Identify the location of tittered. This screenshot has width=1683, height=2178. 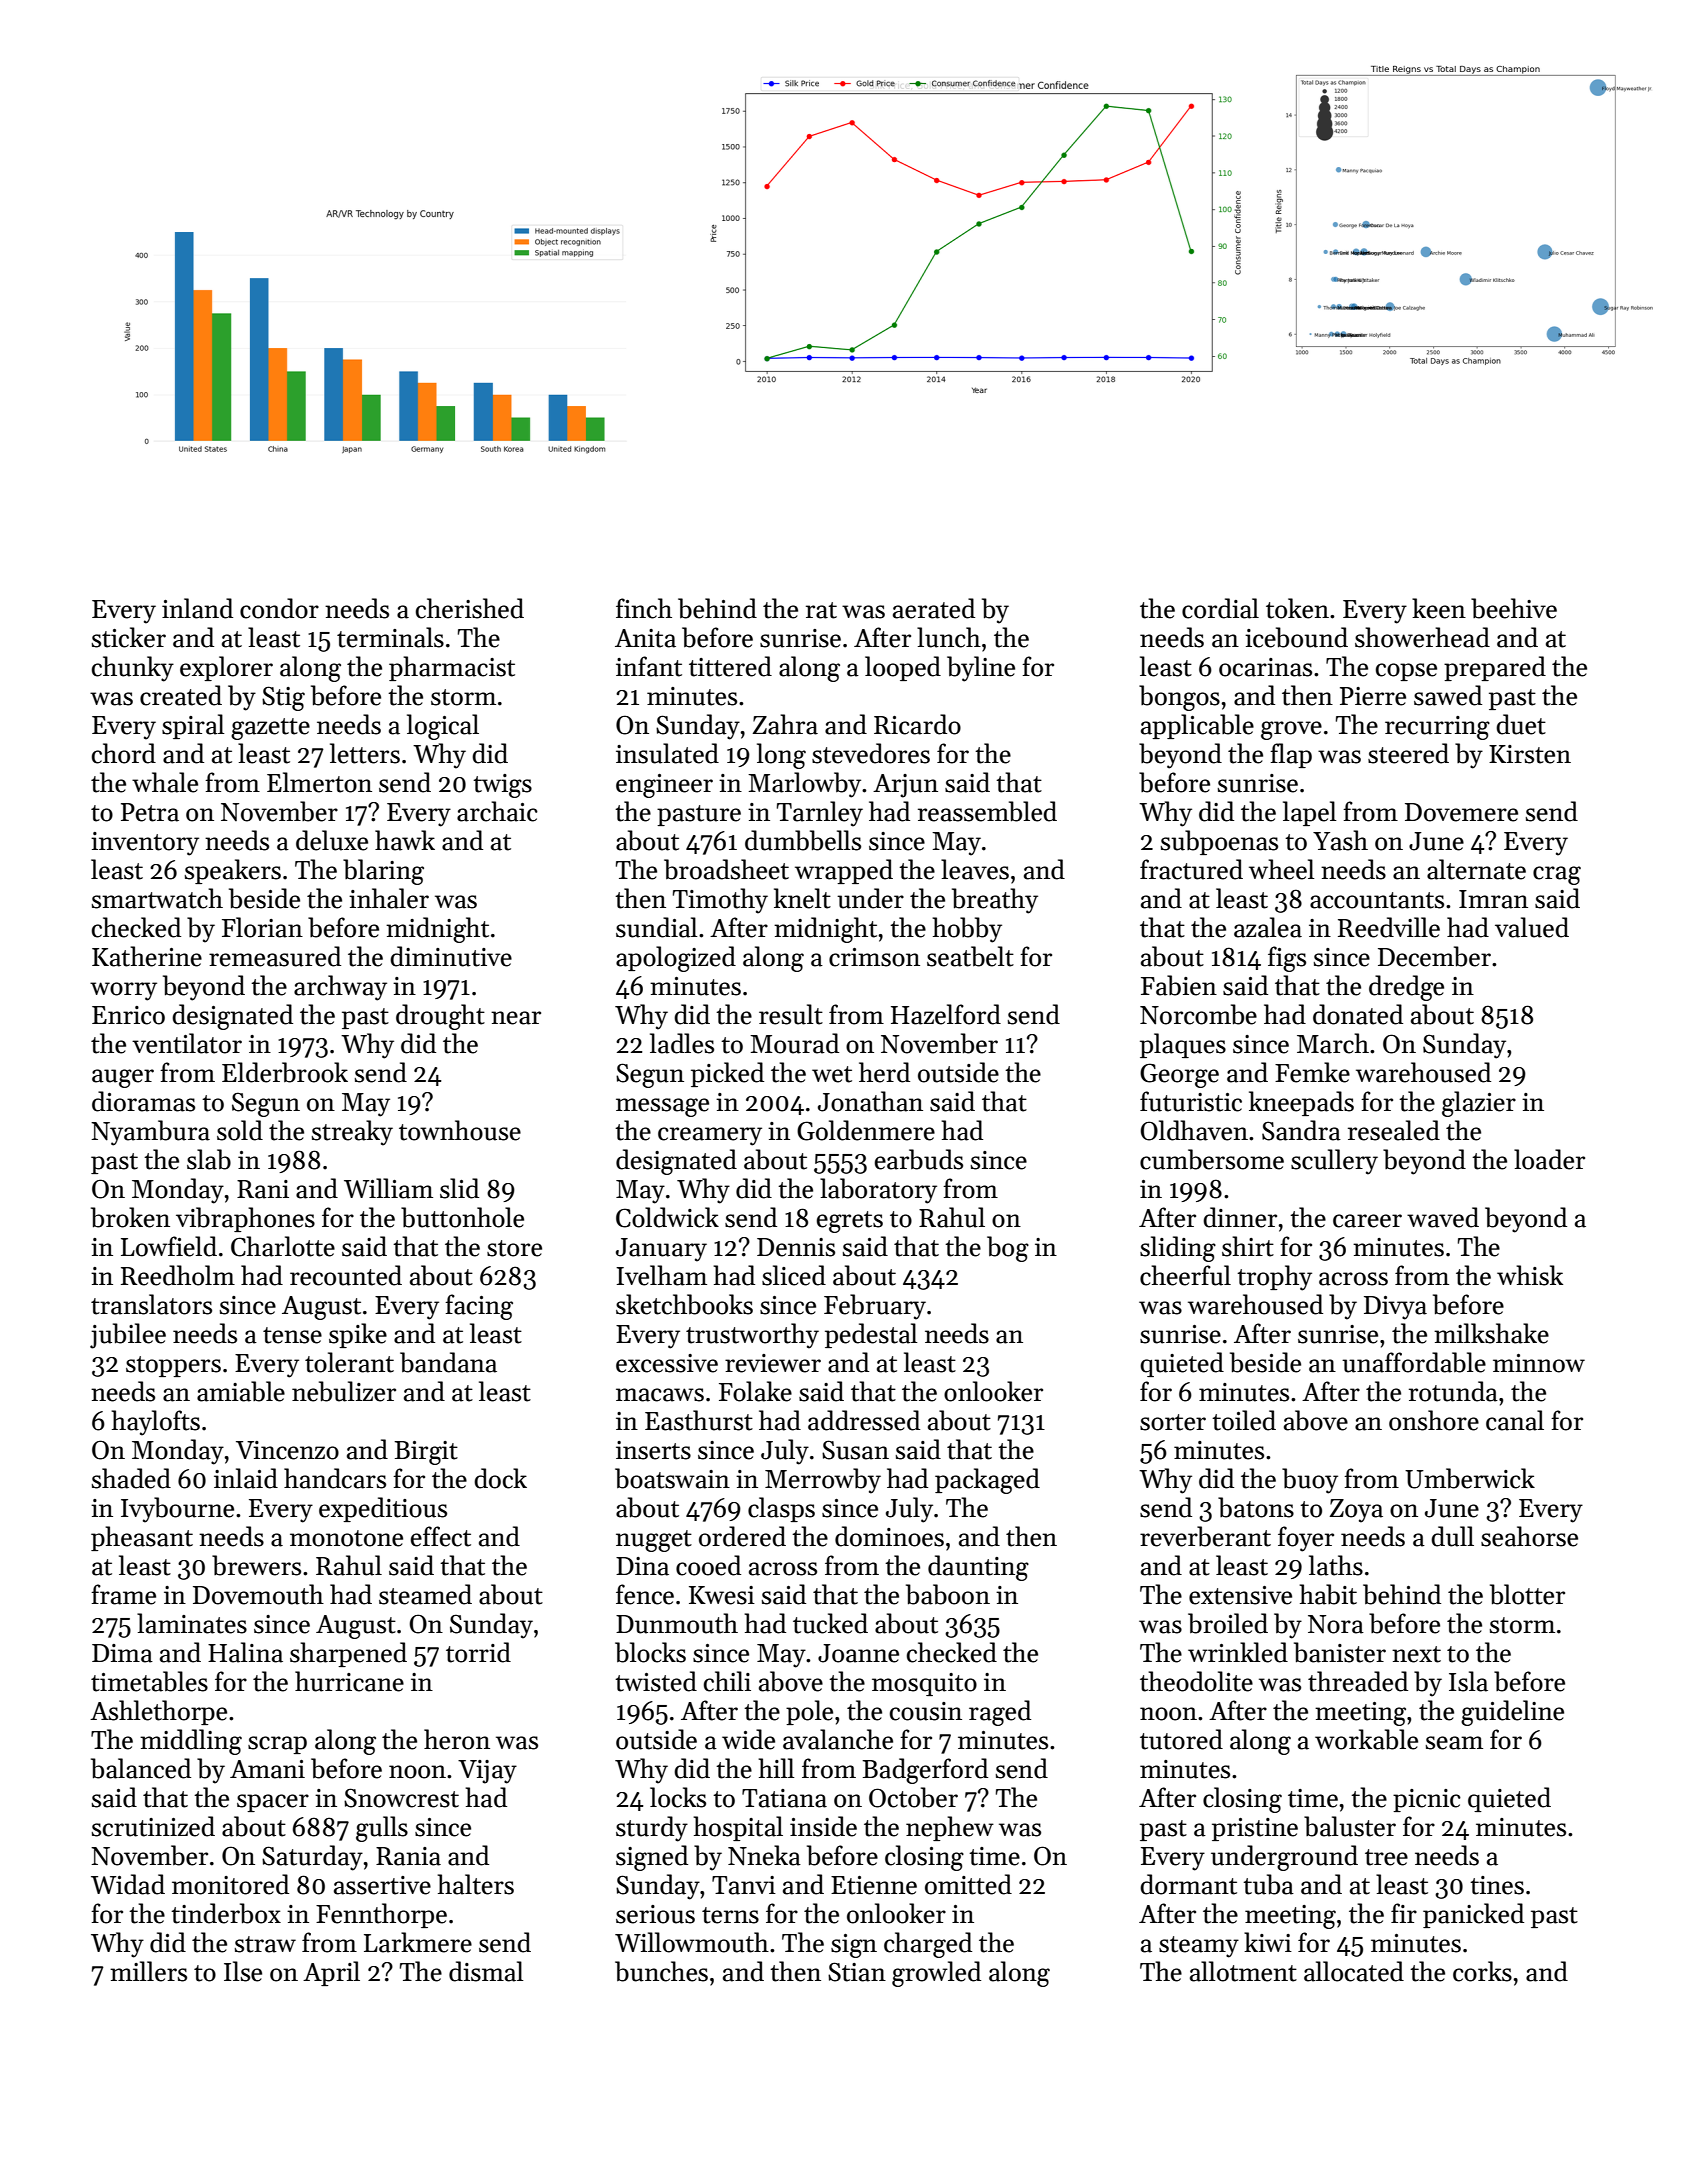
(730, 666).
